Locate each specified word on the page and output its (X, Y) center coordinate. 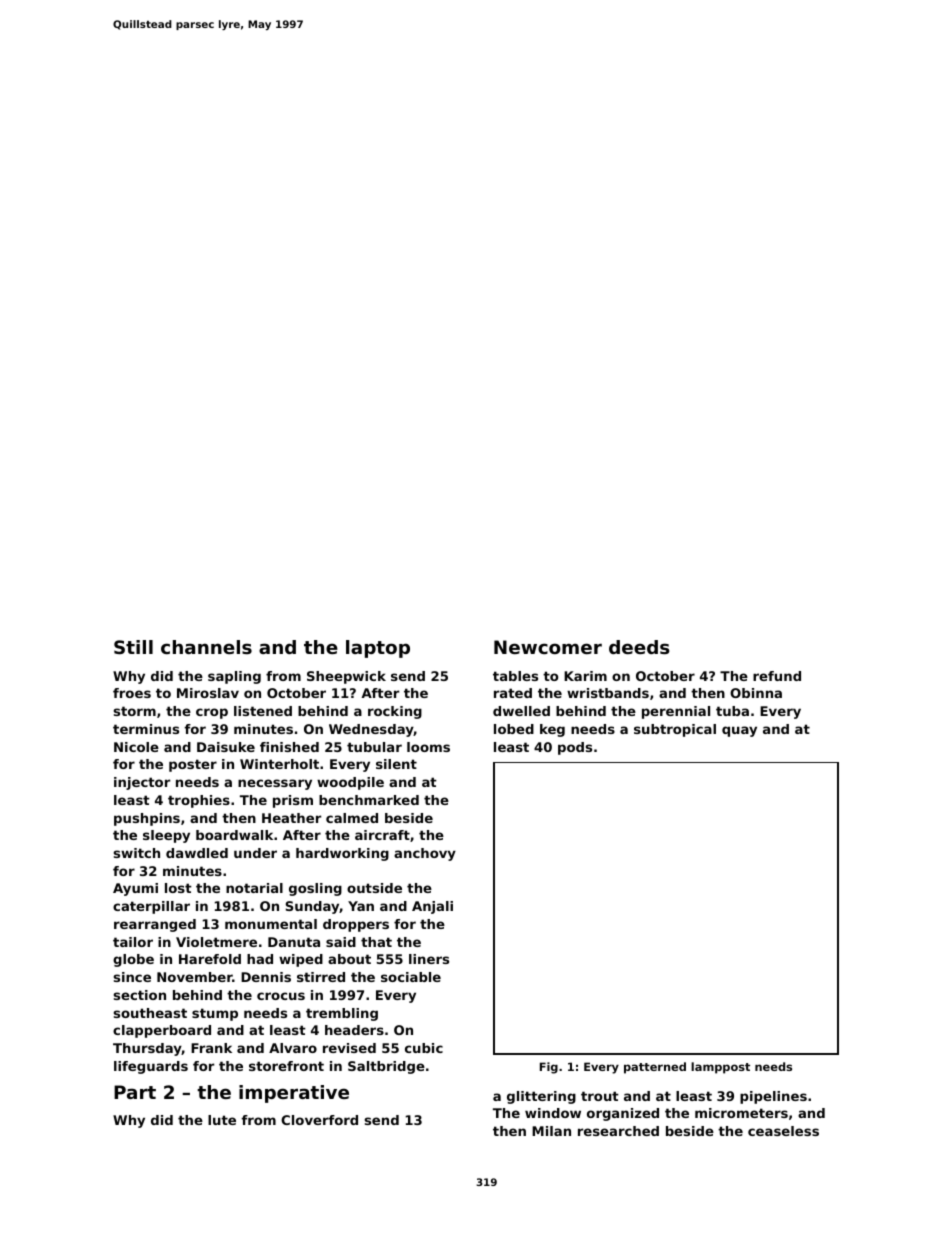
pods (575, 748)
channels (206, 647)
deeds (639, 647)
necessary (275, 784)
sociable (411, 977)
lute (222, 1120)
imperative (294, 1094)
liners (429, 959)
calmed (352, 818)
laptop (378, 649)
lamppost (720, 1068)
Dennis (266, 977)
